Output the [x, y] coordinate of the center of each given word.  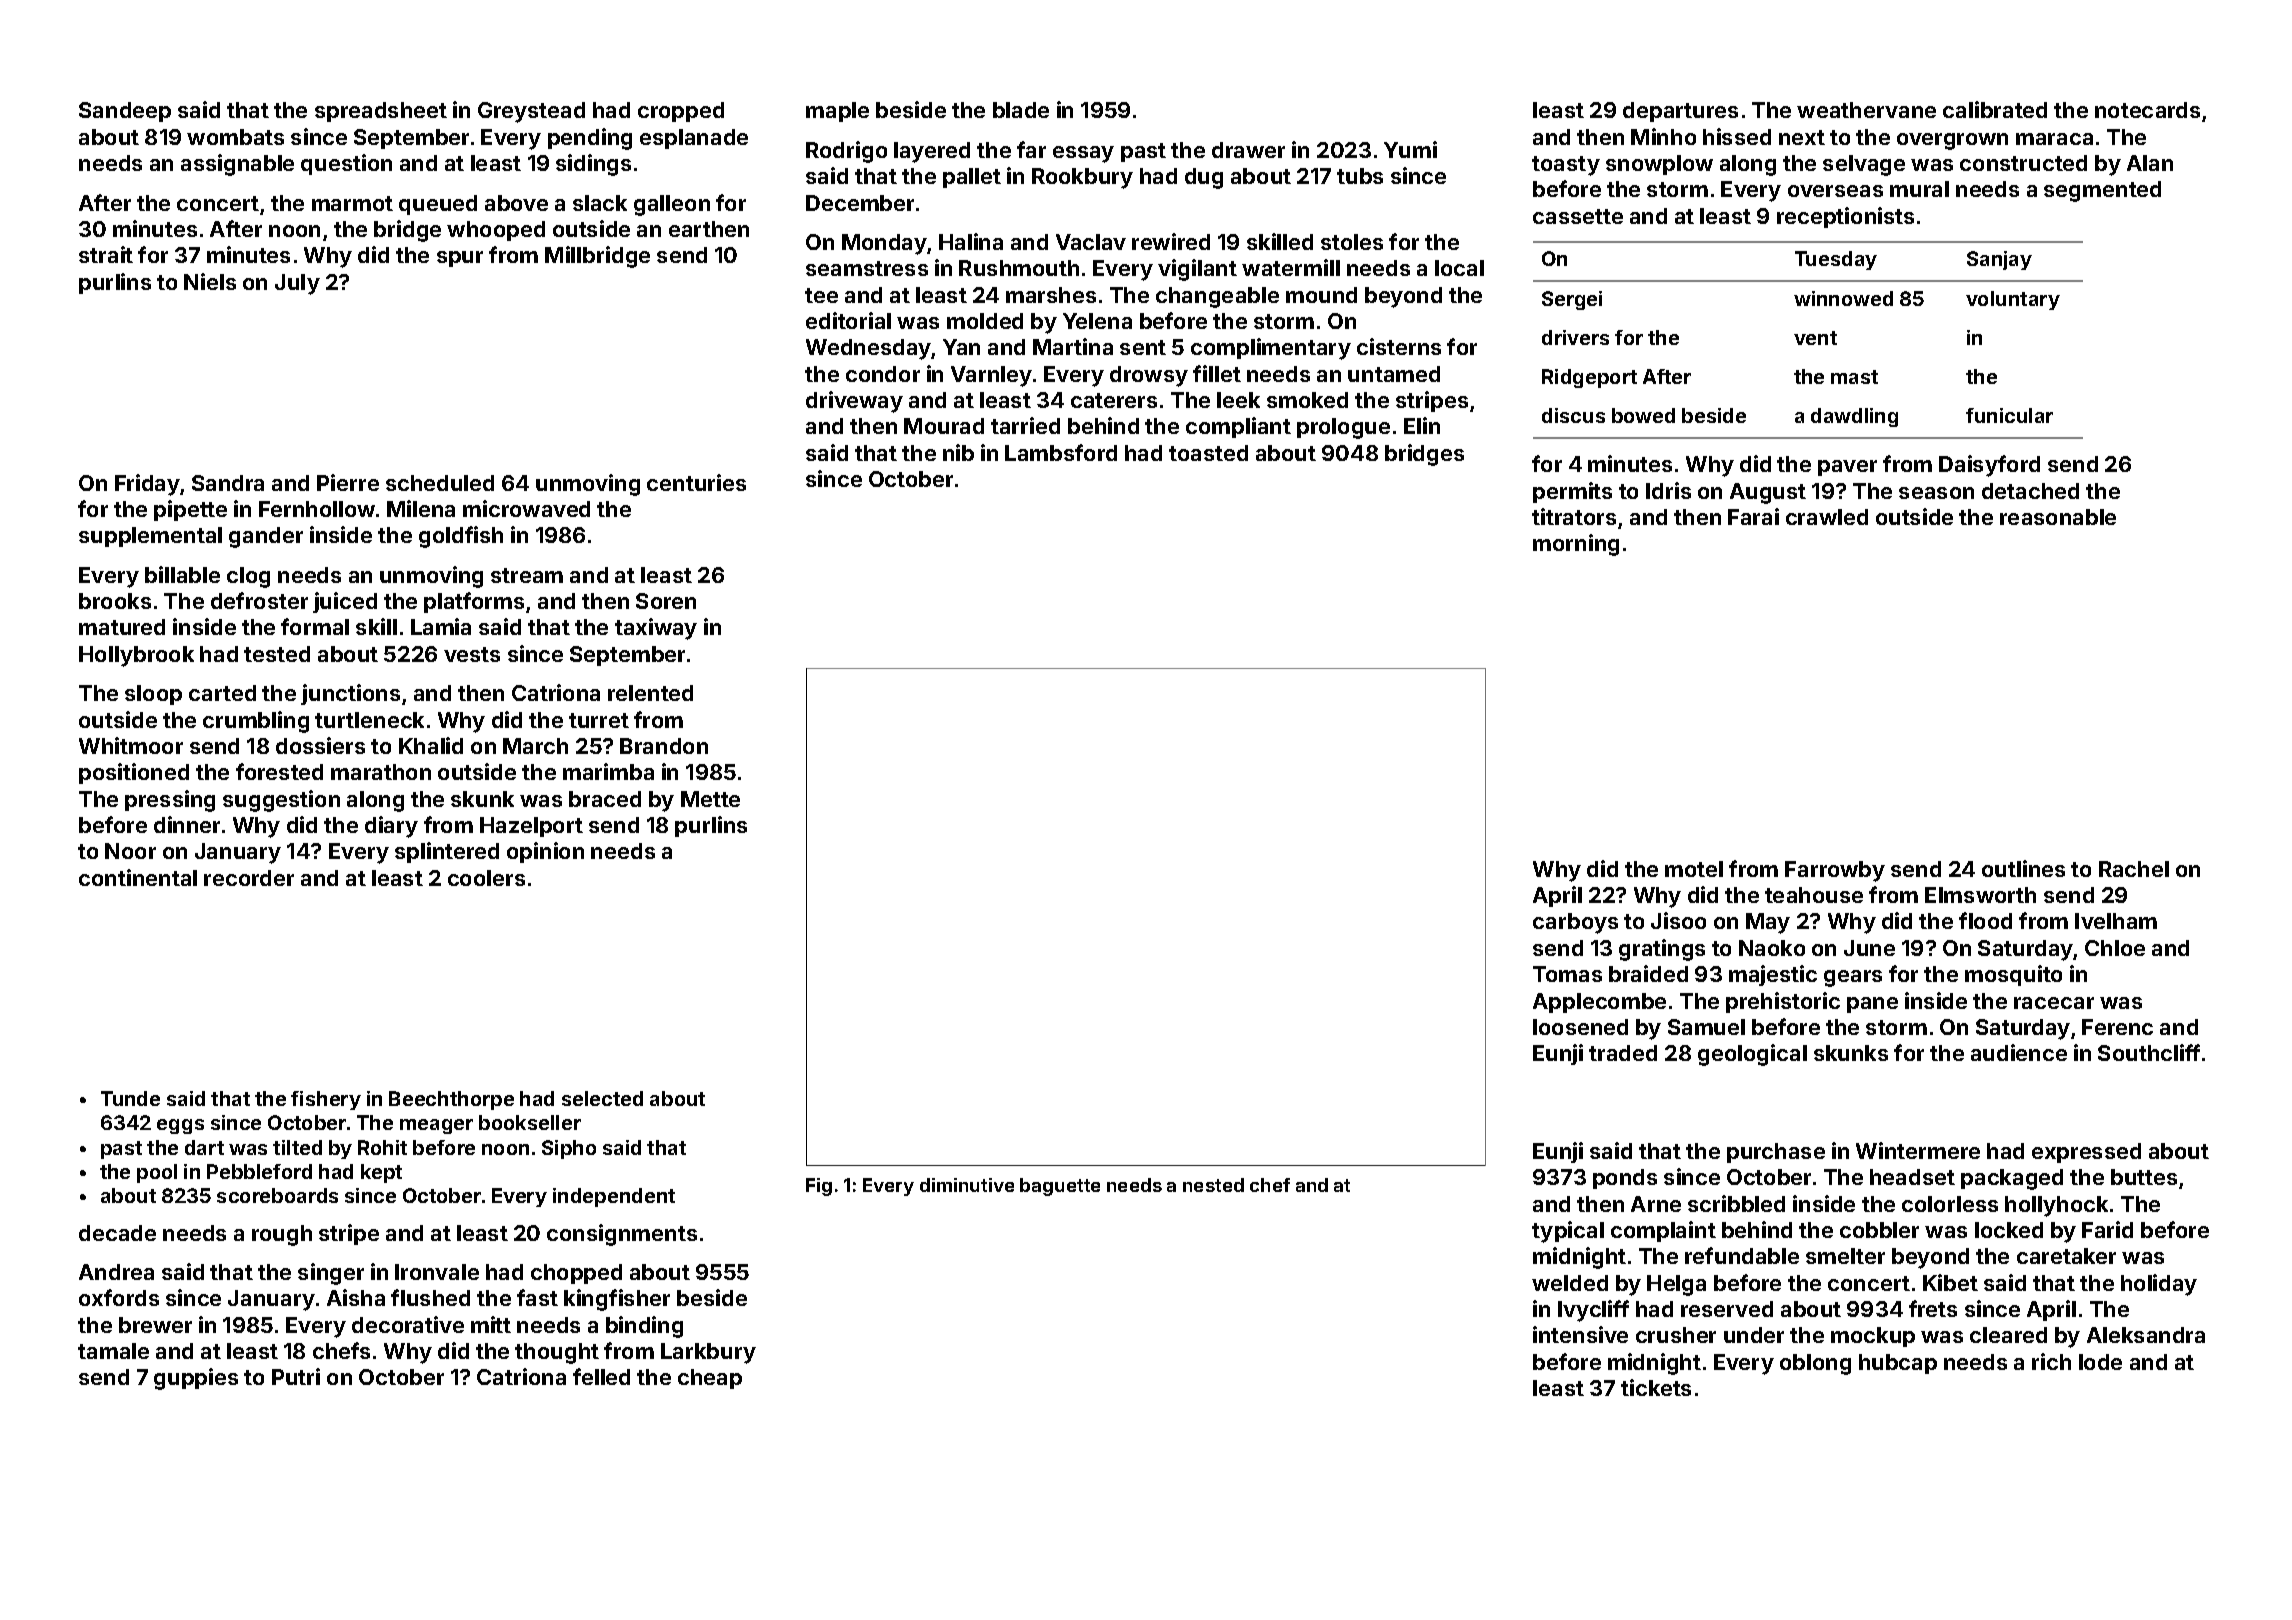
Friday [147, 485]
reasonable [2058, 517]
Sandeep [125, 112]
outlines [2023, 868]
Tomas [1567, 974]
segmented [2102, 191]
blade [1021, 110]
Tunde [130, 1098]
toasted [1208, 453]
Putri [296, 1376]
